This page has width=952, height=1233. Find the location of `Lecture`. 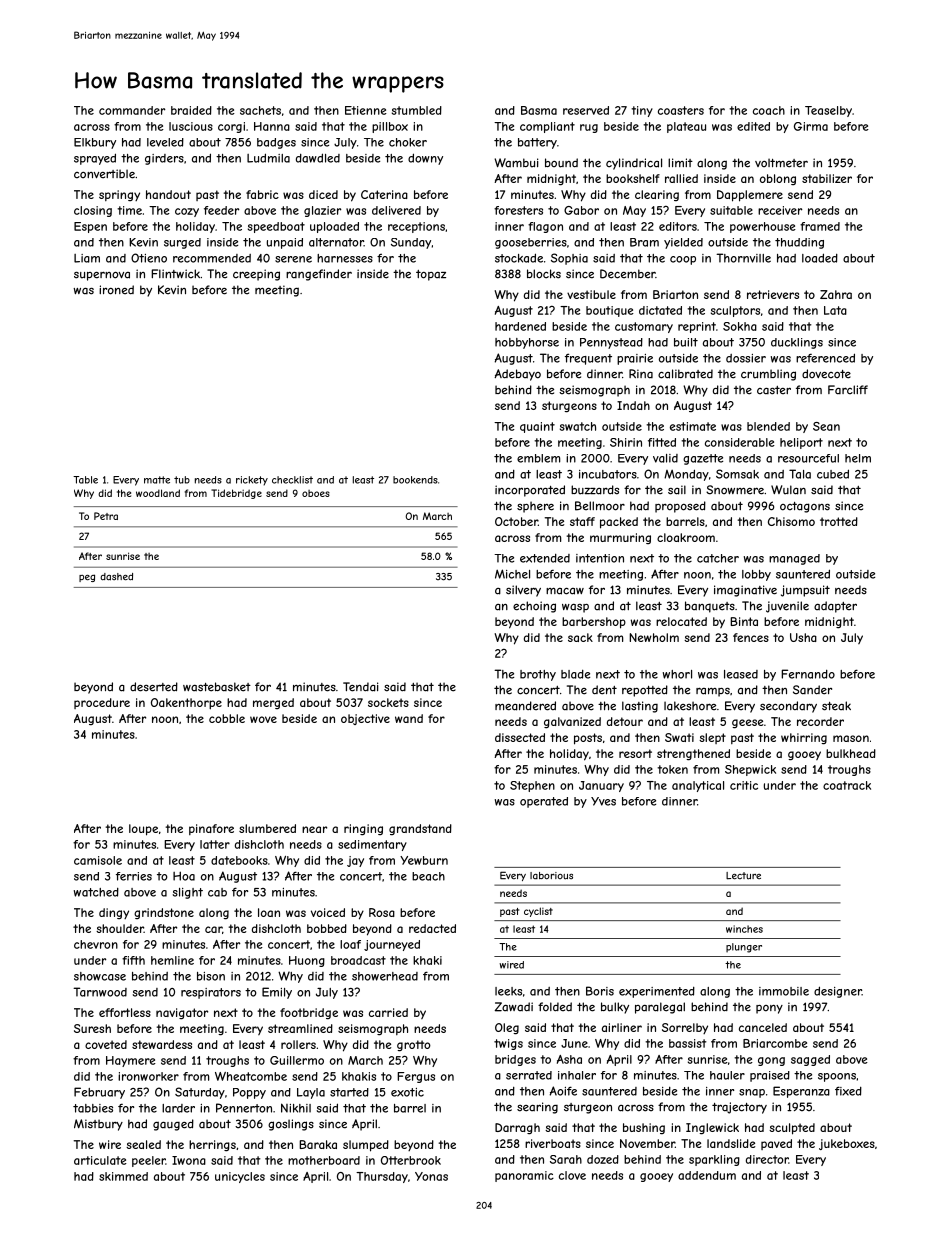

Lecture is located at coordinates (743, 876).
